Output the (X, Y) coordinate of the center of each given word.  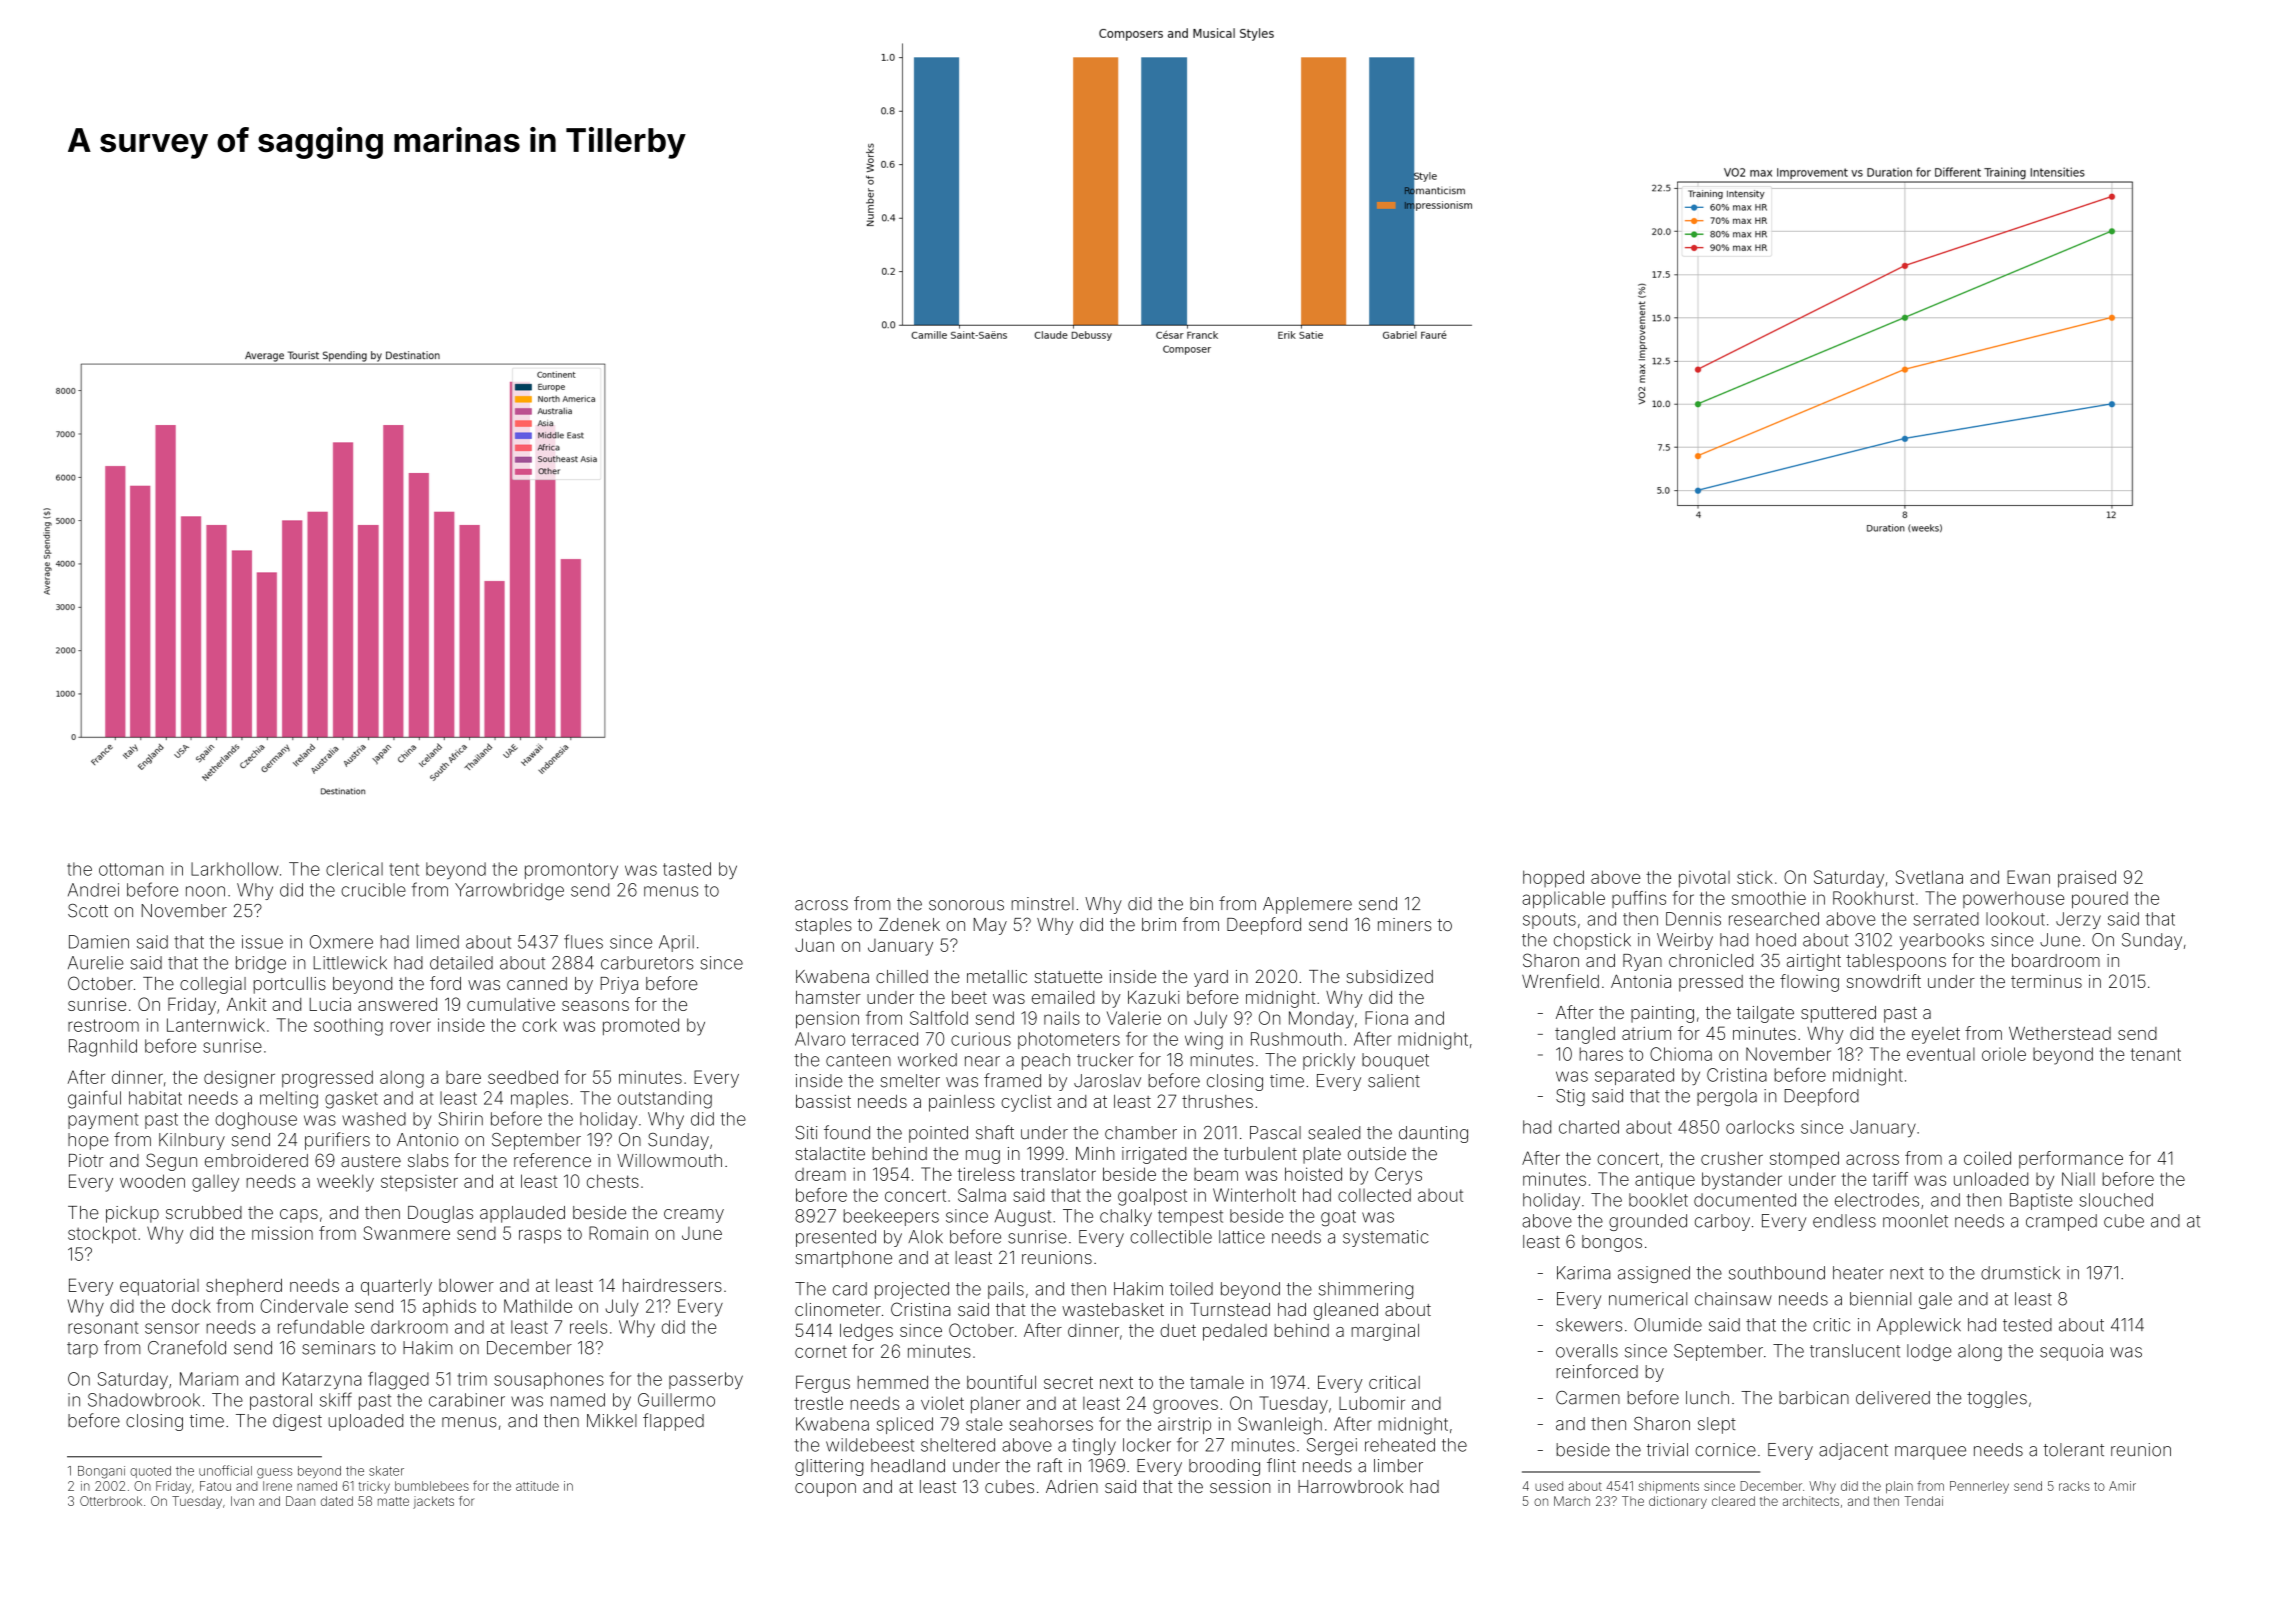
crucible (373, 890)
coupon (825, 1490)
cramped (2061, 1222)
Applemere (1307, 905)
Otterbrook (111, 1501)
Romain (618, 1233)
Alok (925, 1237)
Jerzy (2078, 920)
